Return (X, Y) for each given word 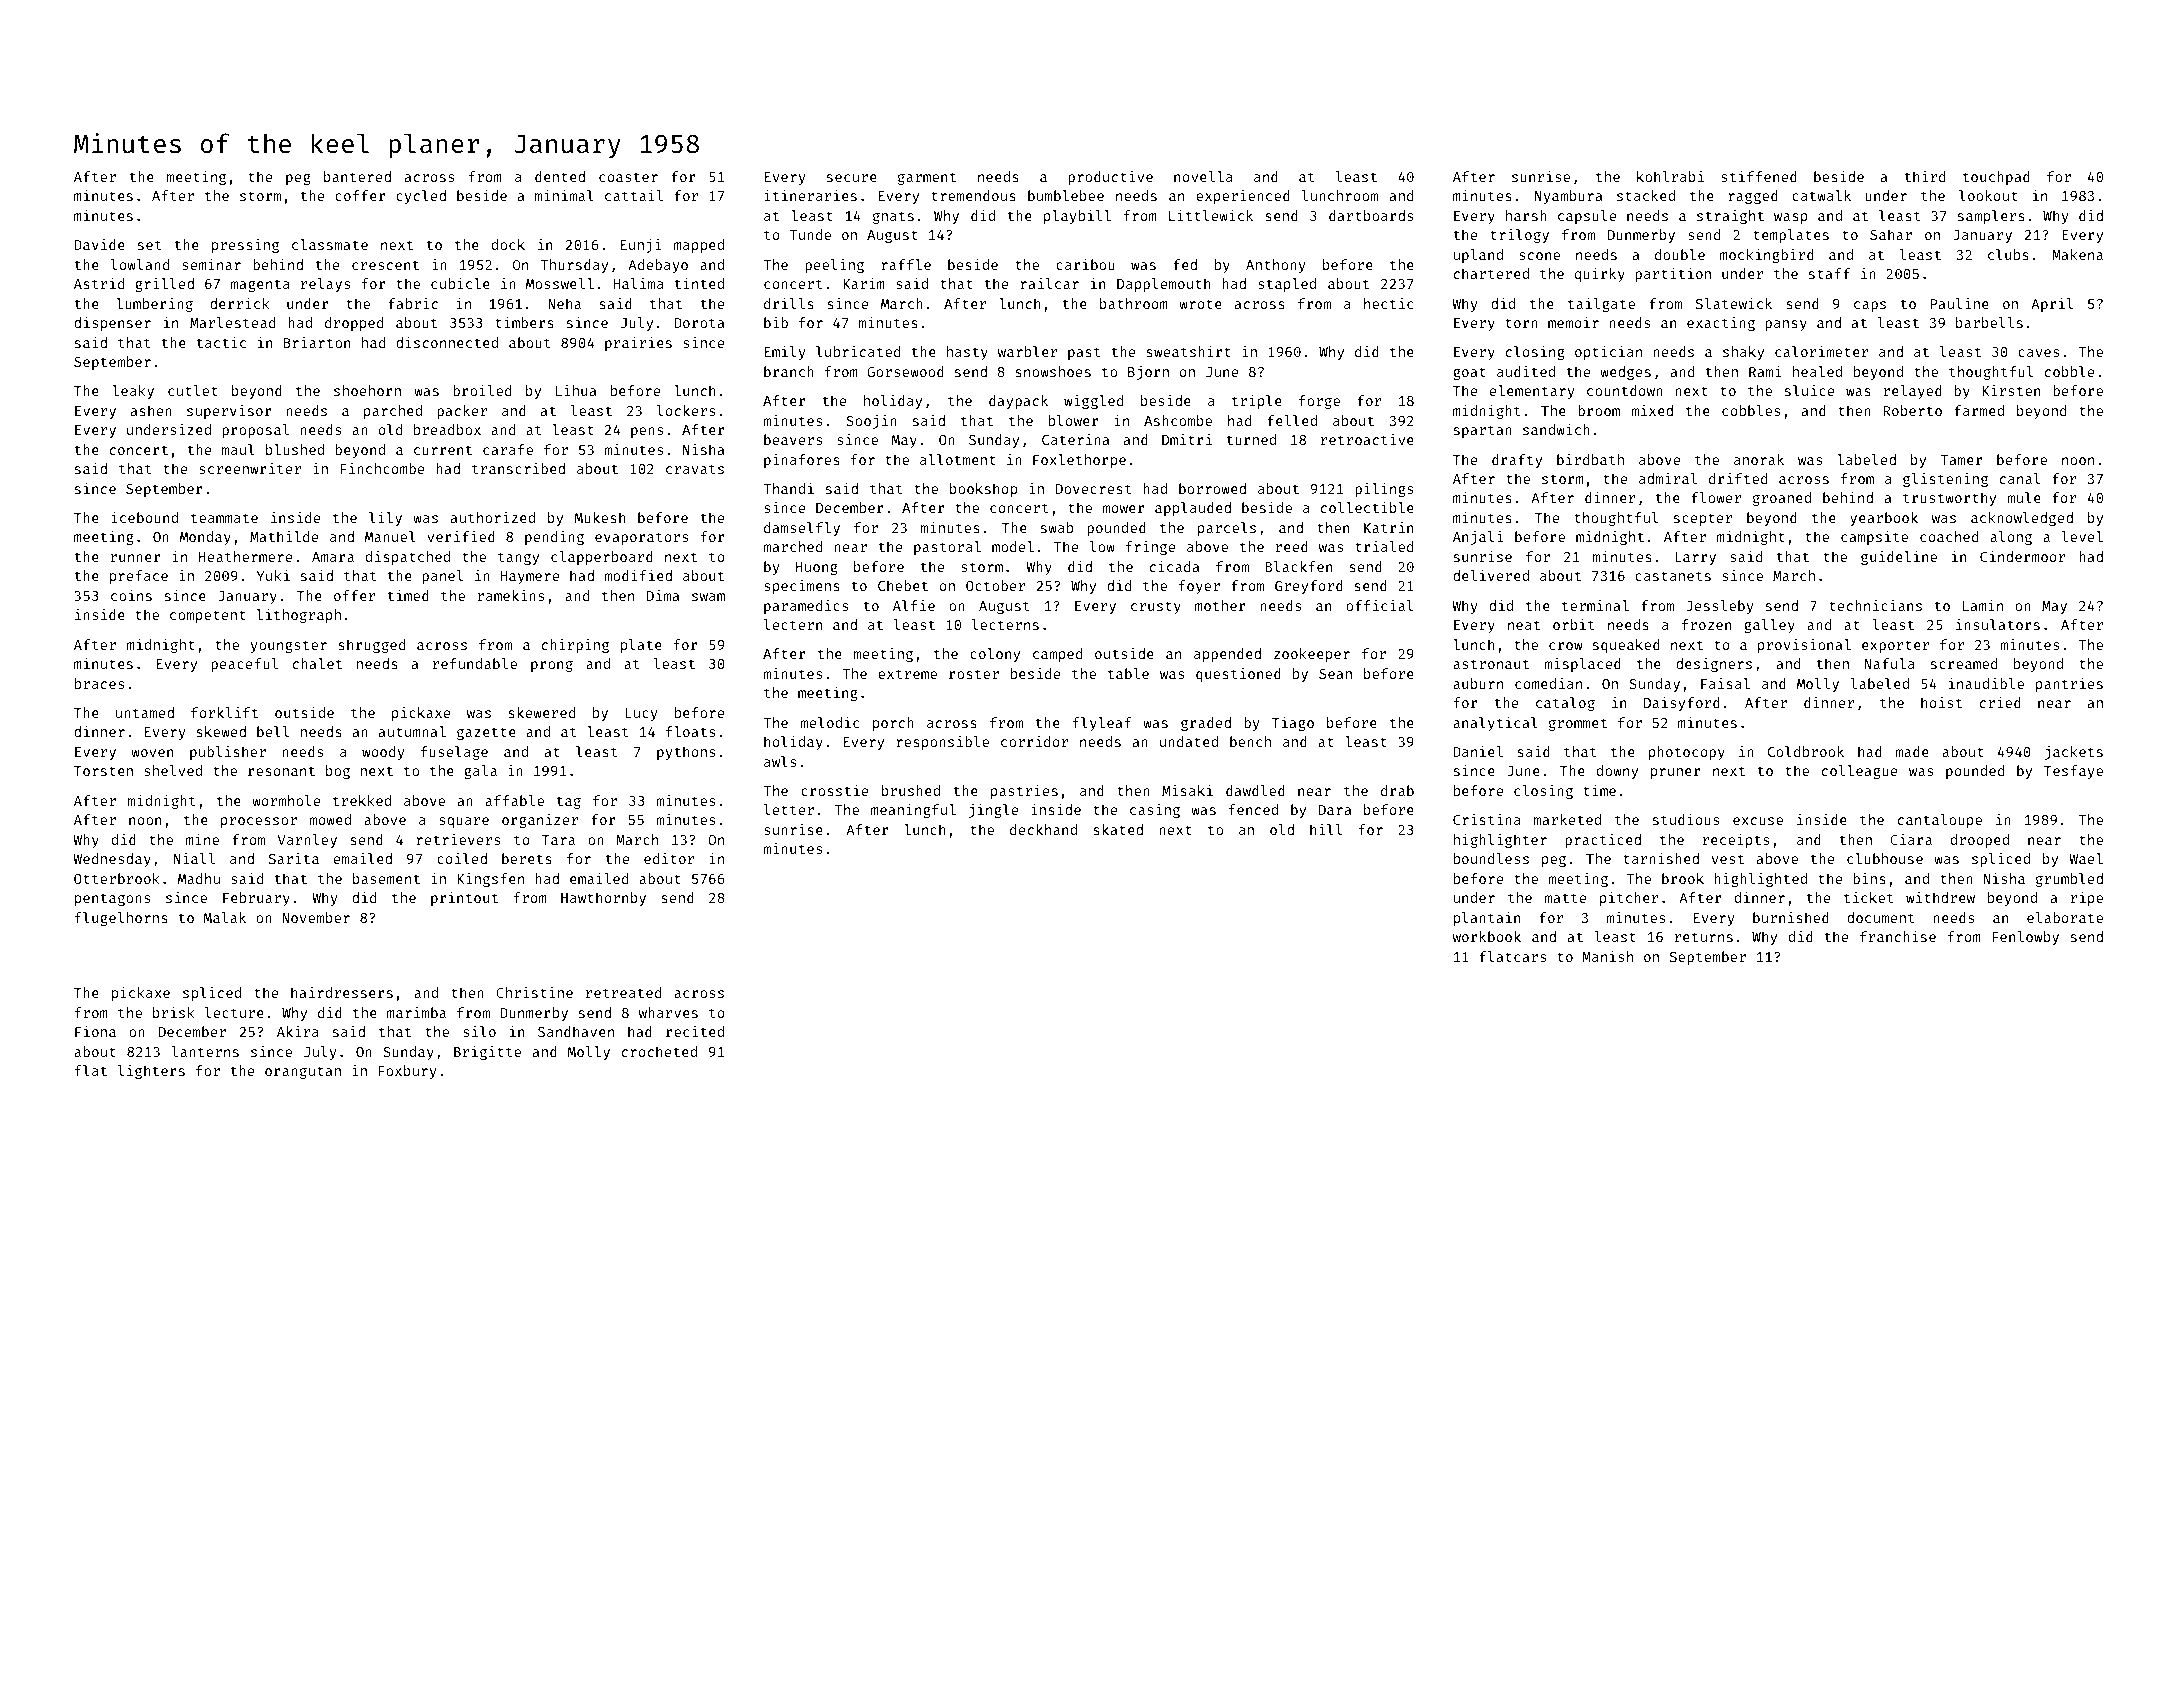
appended (1227, 655)
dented (560, 176)
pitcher (1629, 899)
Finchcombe (382, 468)
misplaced (1582, 665)
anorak (1759, 459)
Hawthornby (603, 899)
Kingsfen (490, 880)
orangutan (303, 1072)
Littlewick (1211, 215)
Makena (2077, 254)
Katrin (1388, 527)
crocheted (659, 1051)
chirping (575, 646)
